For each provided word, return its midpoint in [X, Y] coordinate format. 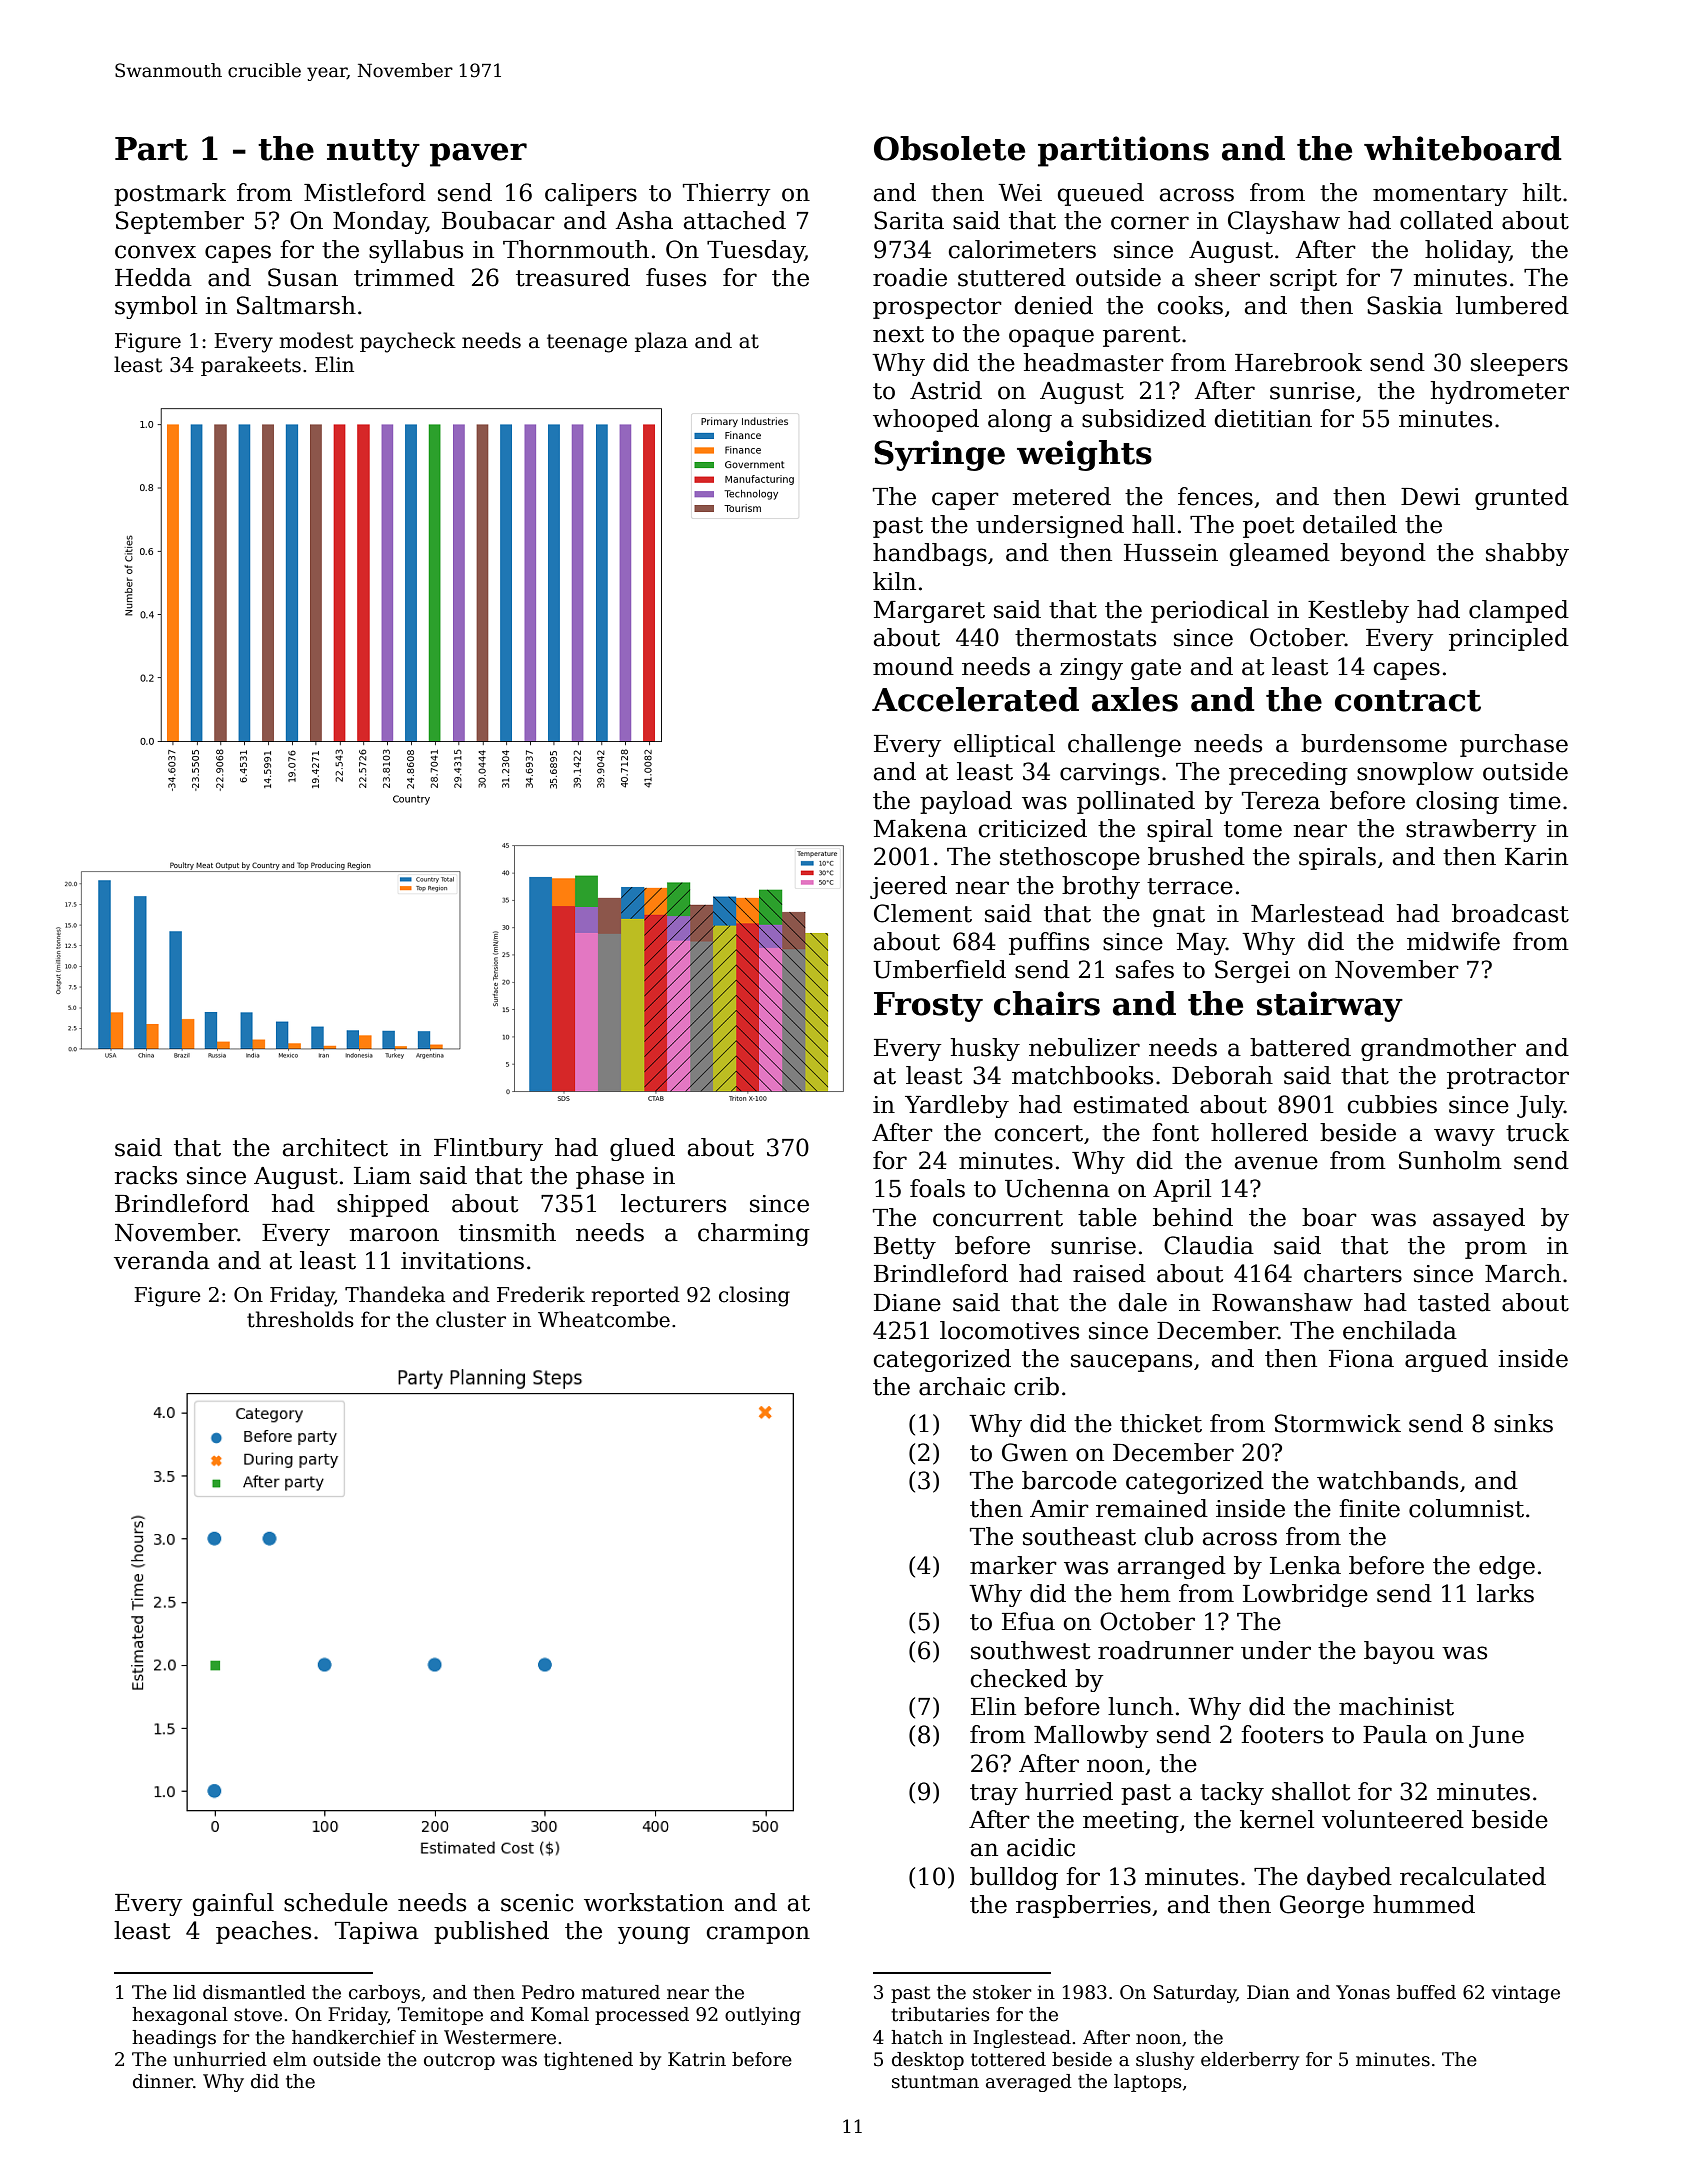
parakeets [251, 366]
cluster [471, 1319]
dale [1143, 1302]
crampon [758, 1935]
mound [913, 666]
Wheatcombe [604, 1319]
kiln [894, 581]
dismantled [254, 1992]
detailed [1350, 524]
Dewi [1430, 497]
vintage [1526, 1994]
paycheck [408, 342]
